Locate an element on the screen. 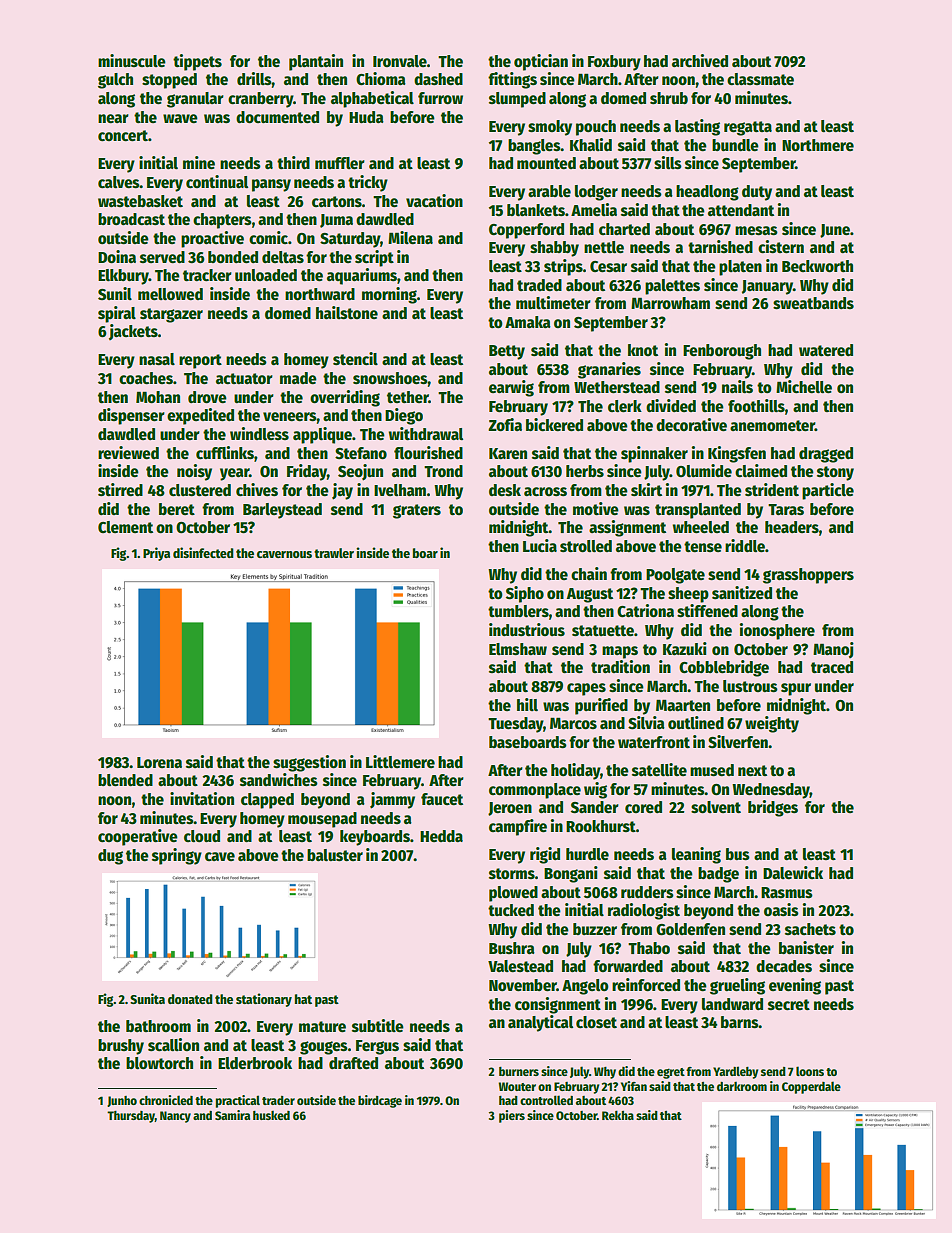 This screenshot has height=1233, width=952. Sunita is located at coordinates (147, 998).
